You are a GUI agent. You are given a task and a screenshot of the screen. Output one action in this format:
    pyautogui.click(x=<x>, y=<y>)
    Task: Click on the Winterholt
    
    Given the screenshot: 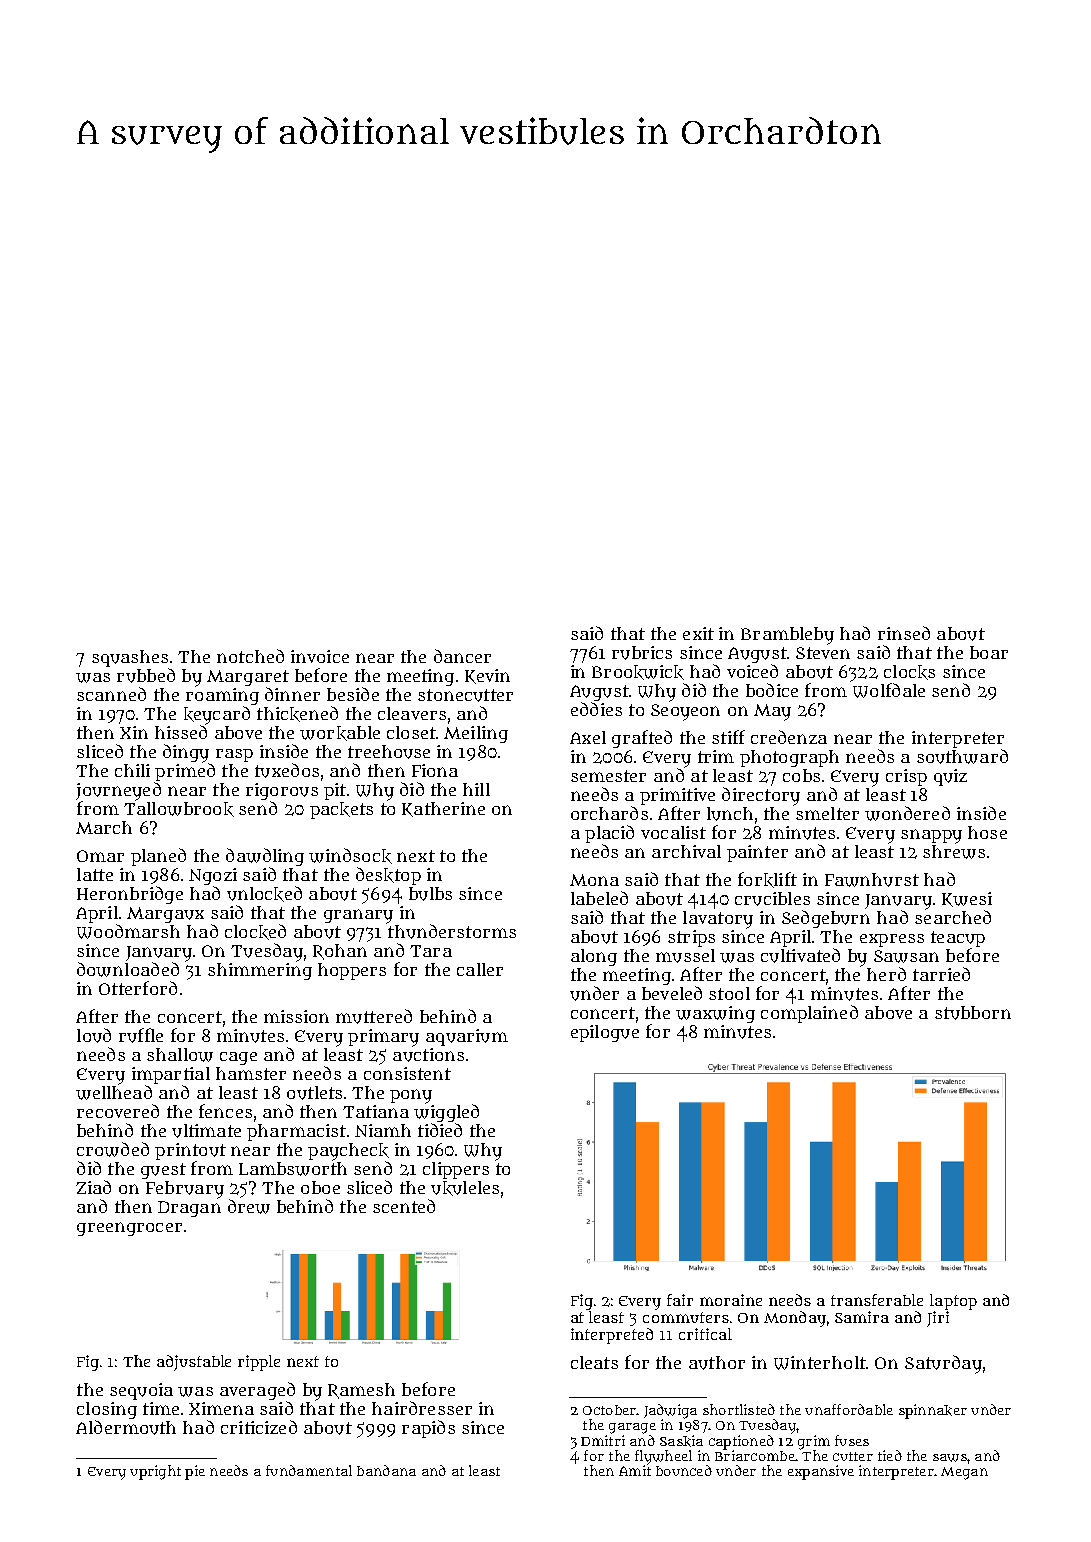 What is the action you would take?
    pyautogui.click(x=820, y=1363)
